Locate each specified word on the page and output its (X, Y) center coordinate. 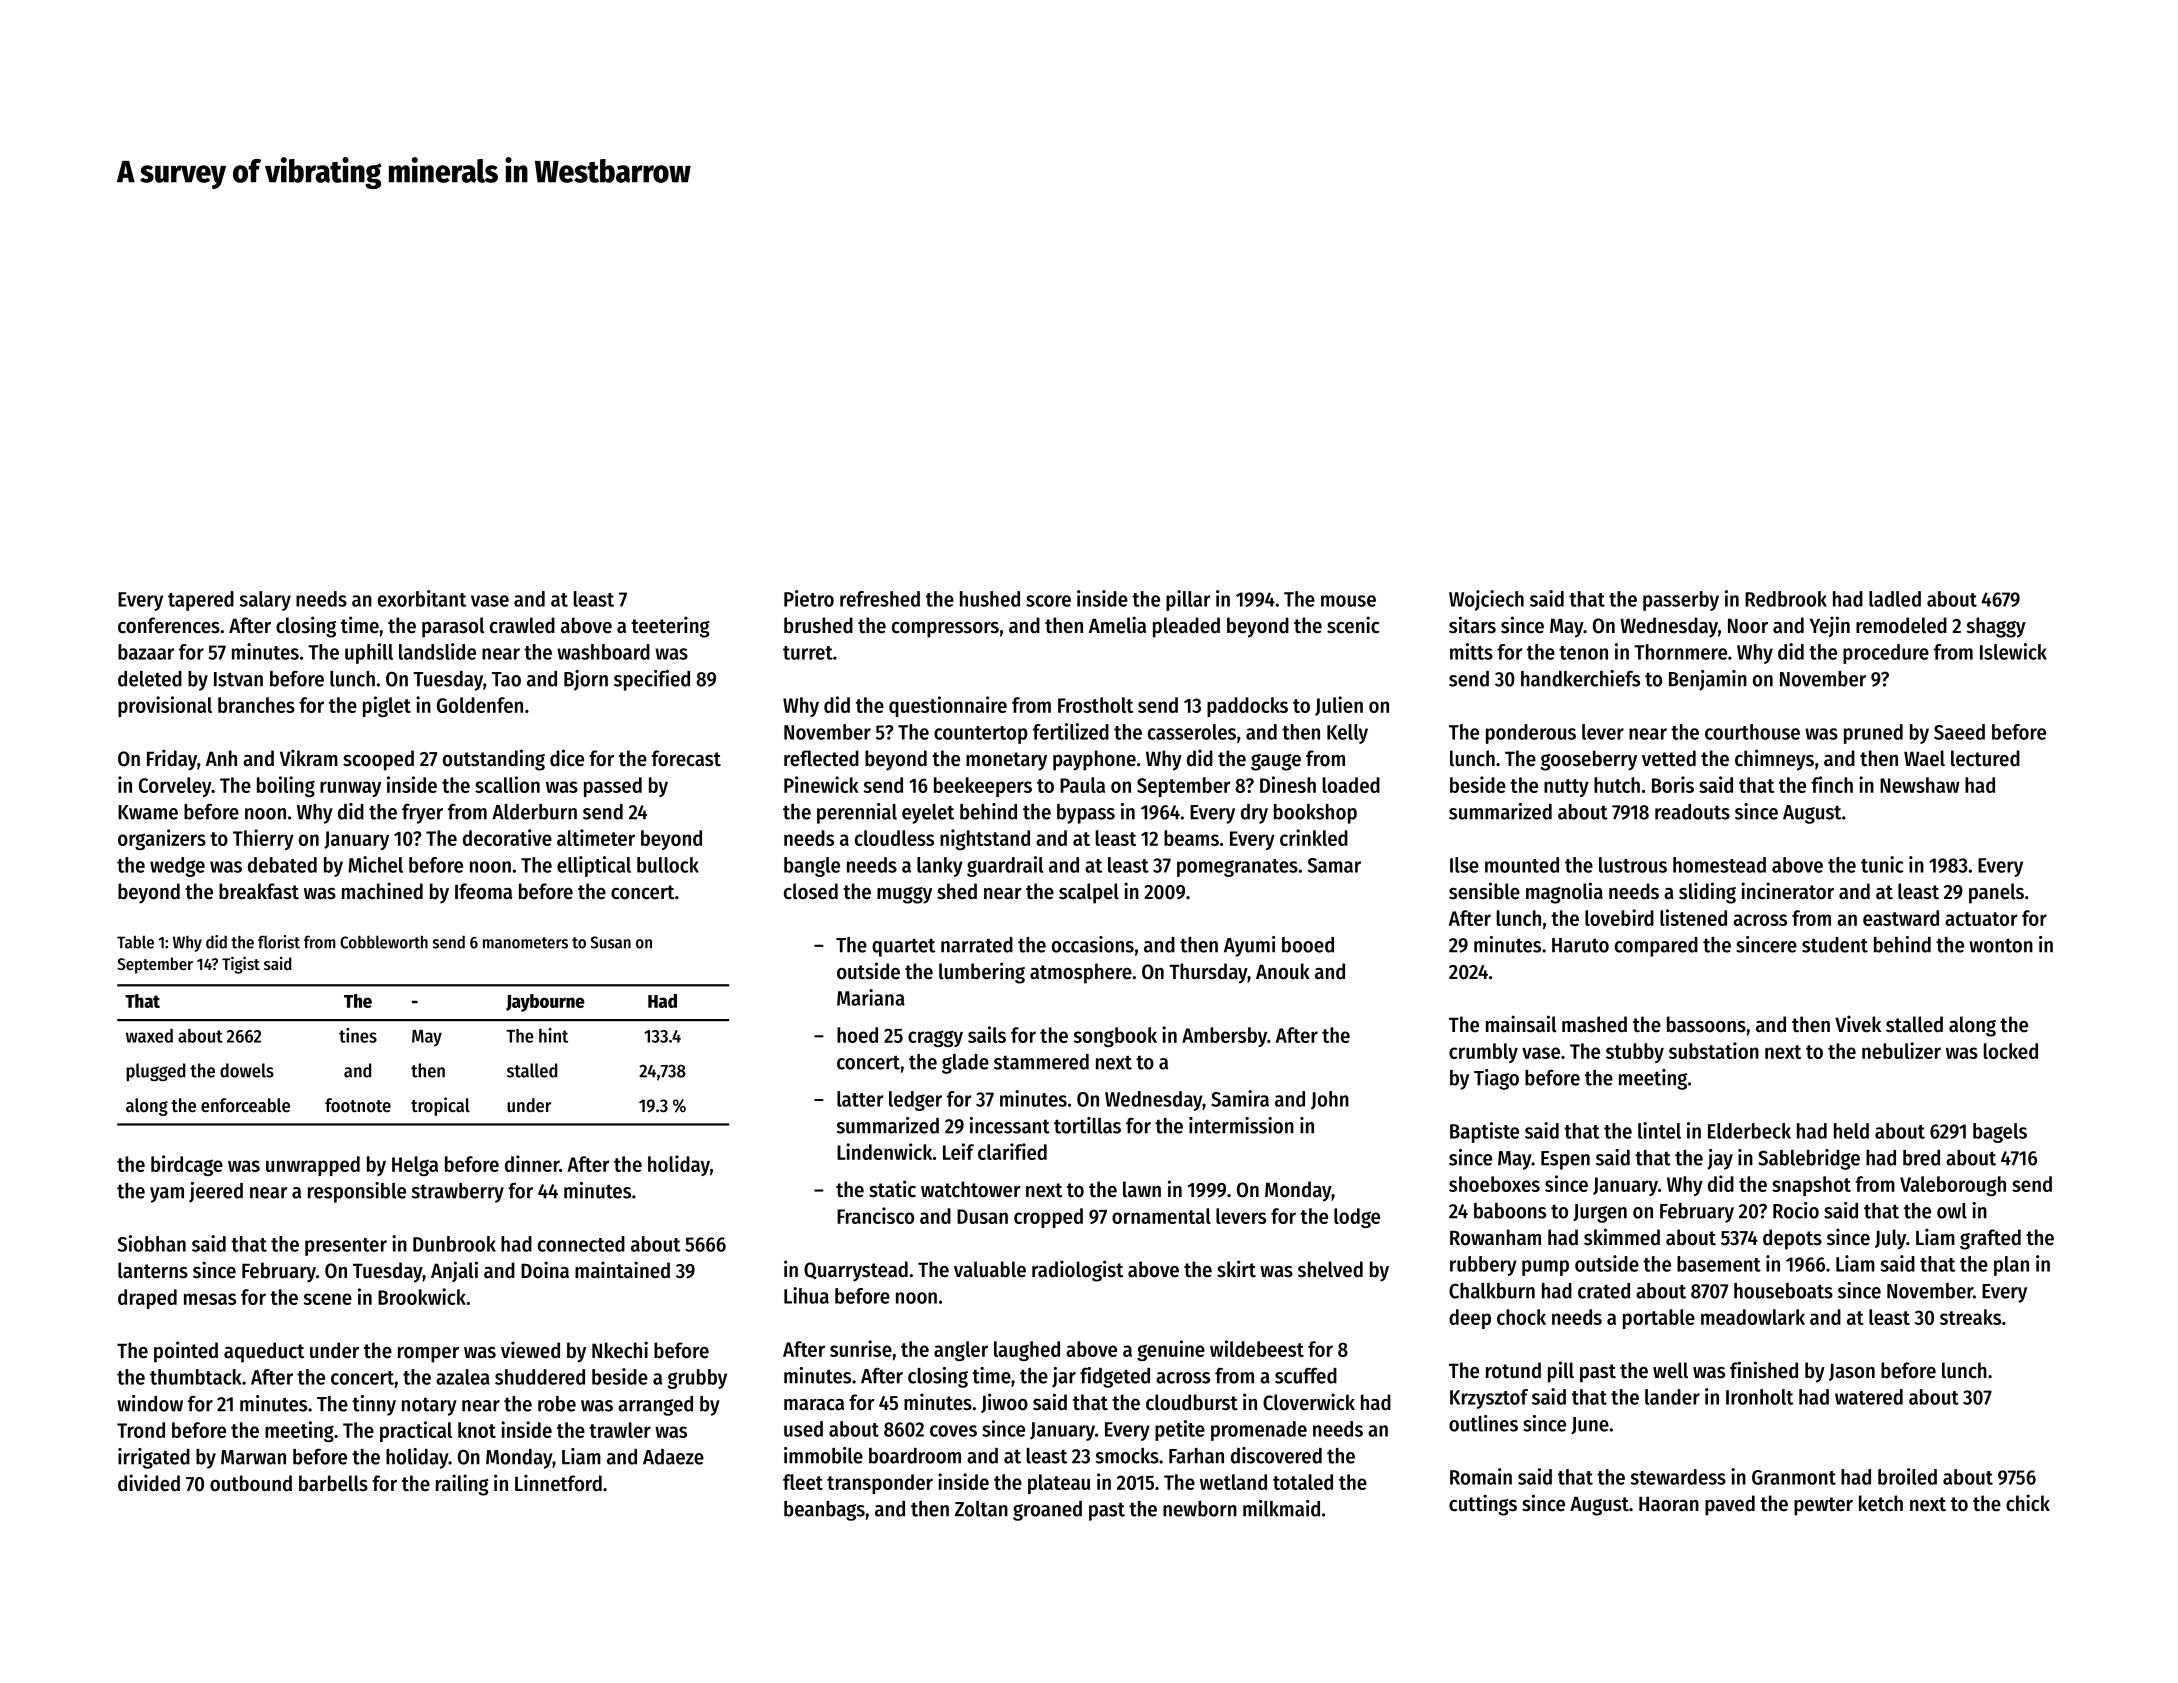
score (1048, 601)
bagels (2000, 1133)
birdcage (187, 1165)
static (892, 1189)
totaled (1303, 1482)
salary (265, 601)
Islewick (2013, 651)
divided (149, 1483)
